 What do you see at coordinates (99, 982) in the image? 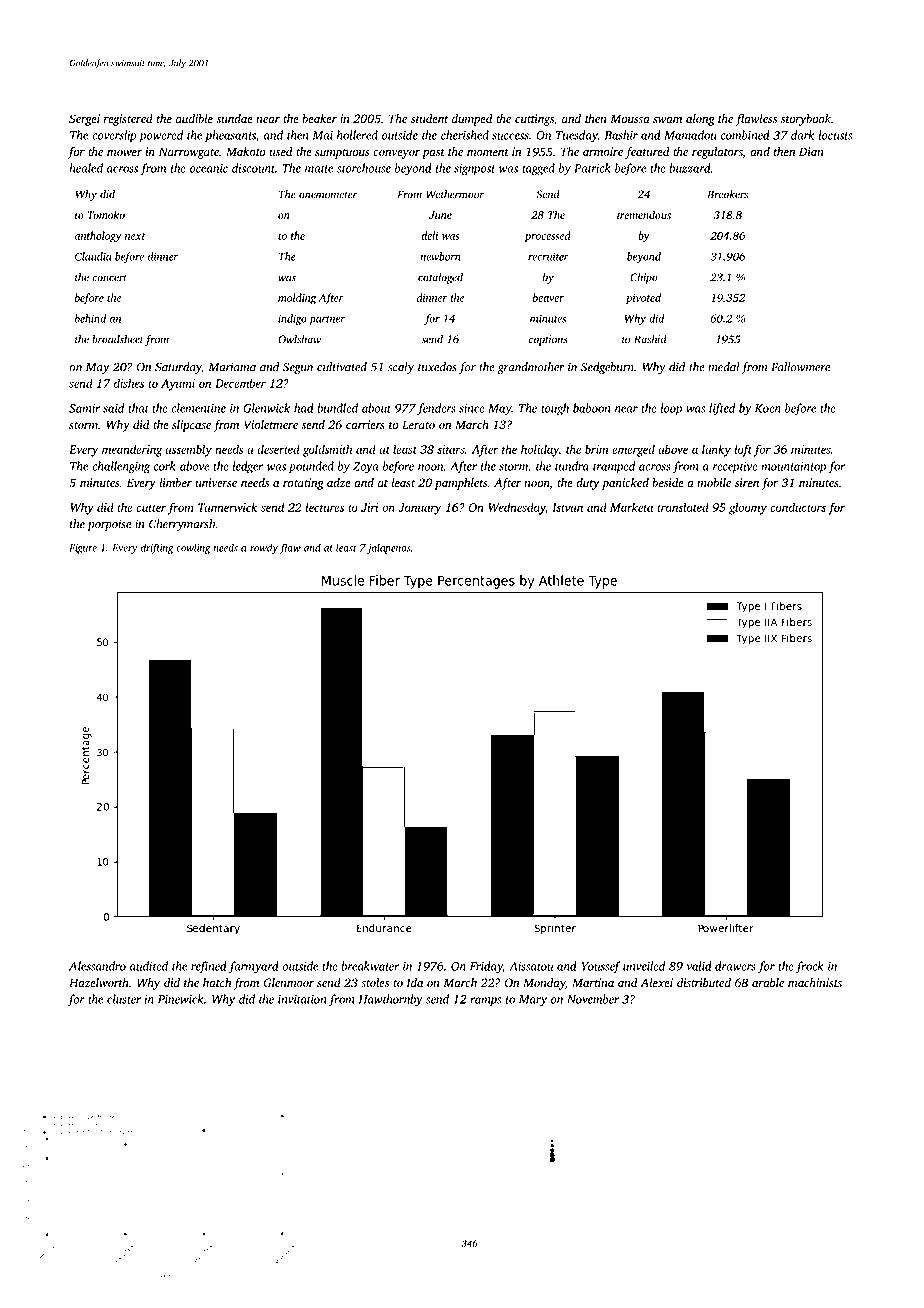
I see `Hazelworth` at bounding box center [99, 982].
